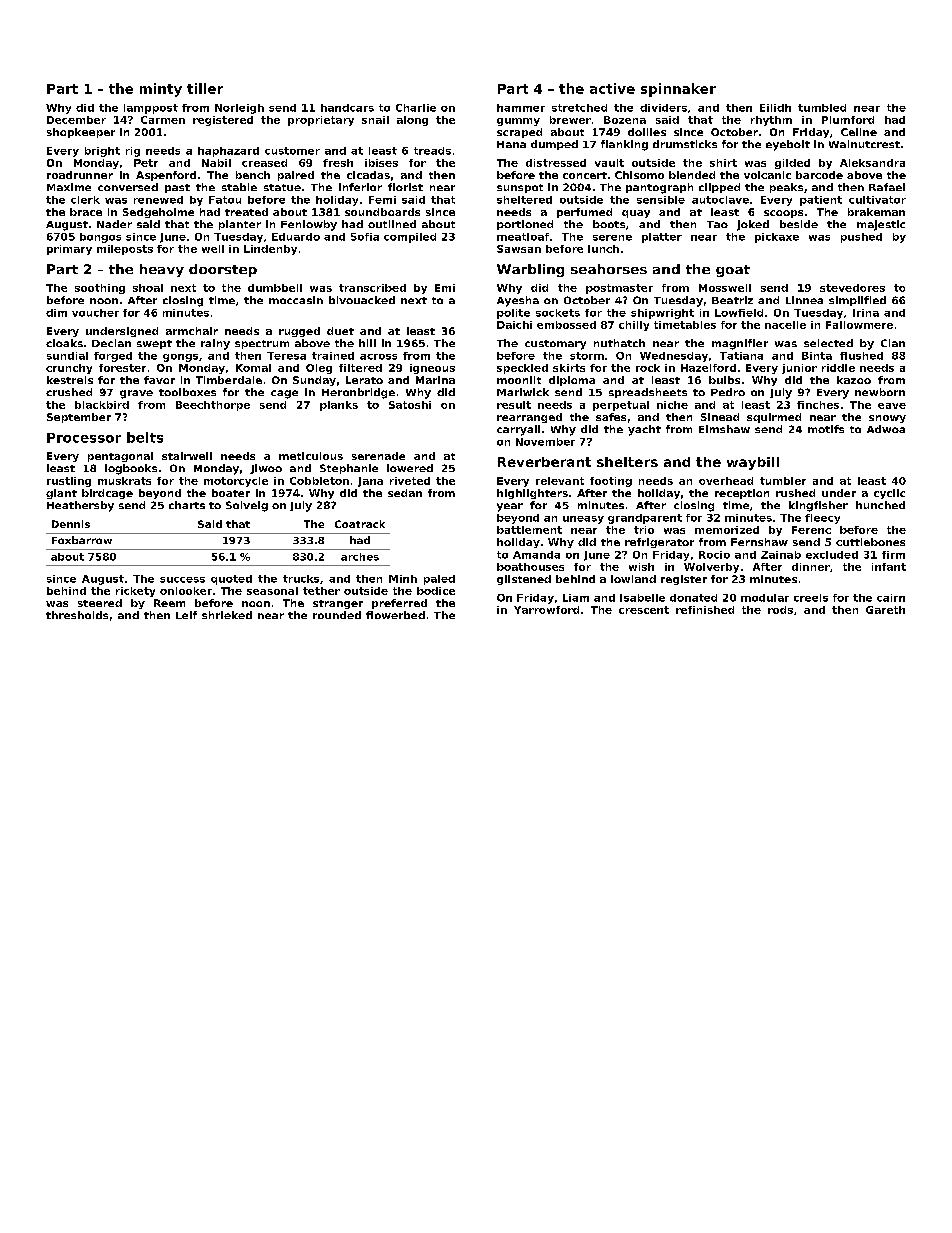  I want to click on uneasy, so click(583, 520).
